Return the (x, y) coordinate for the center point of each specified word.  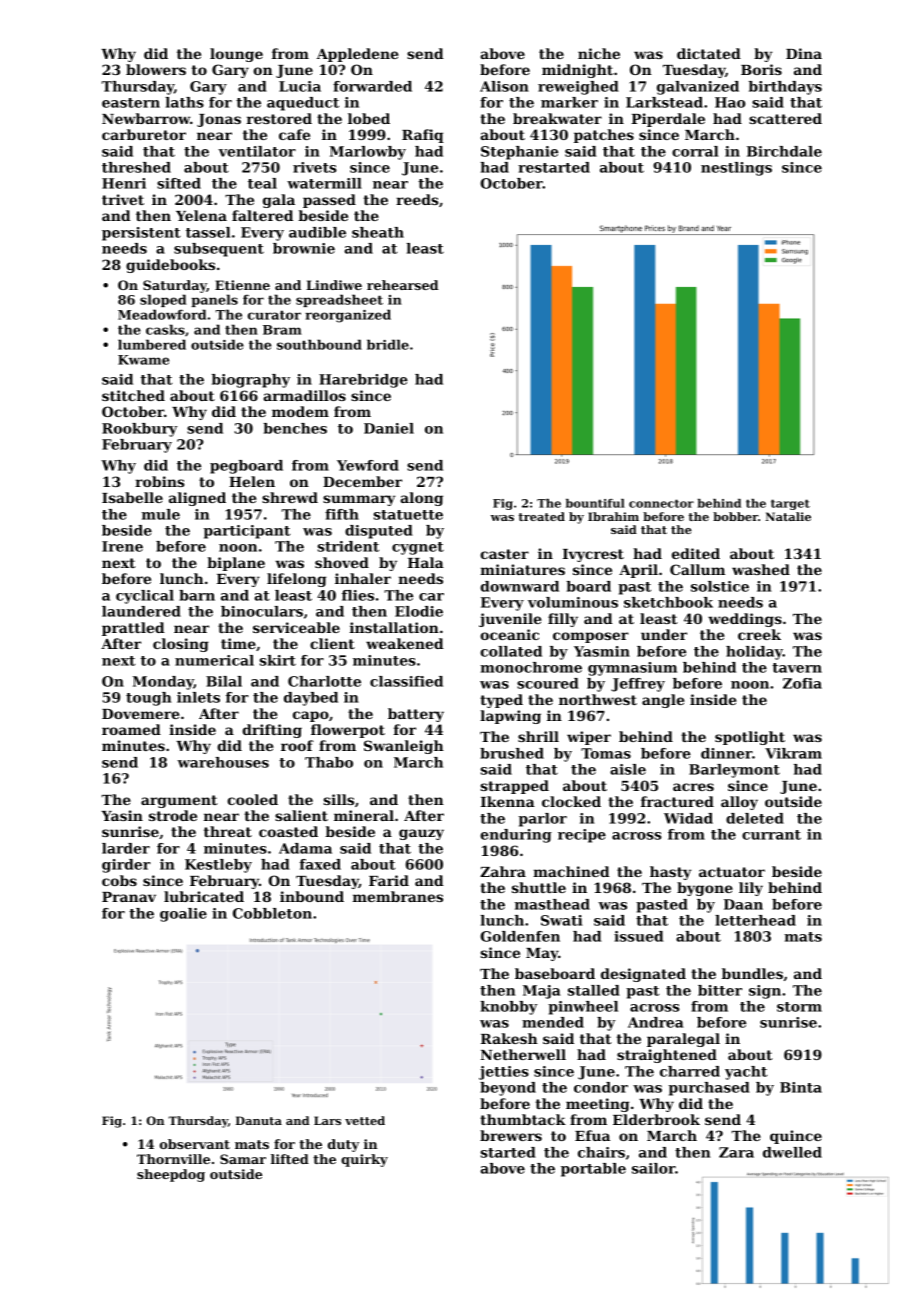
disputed (379, 532)
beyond (508, 1089)
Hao (730, 102)
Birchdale (784, 151)
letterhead (755, 920)
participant (247, 532)
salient (301, 815)
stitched (133, 395)
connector (661, 503)
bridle (388, 344)
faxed (320, 864)
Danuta (259, 1120)
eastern (131, 103)
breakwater (557, 118)
